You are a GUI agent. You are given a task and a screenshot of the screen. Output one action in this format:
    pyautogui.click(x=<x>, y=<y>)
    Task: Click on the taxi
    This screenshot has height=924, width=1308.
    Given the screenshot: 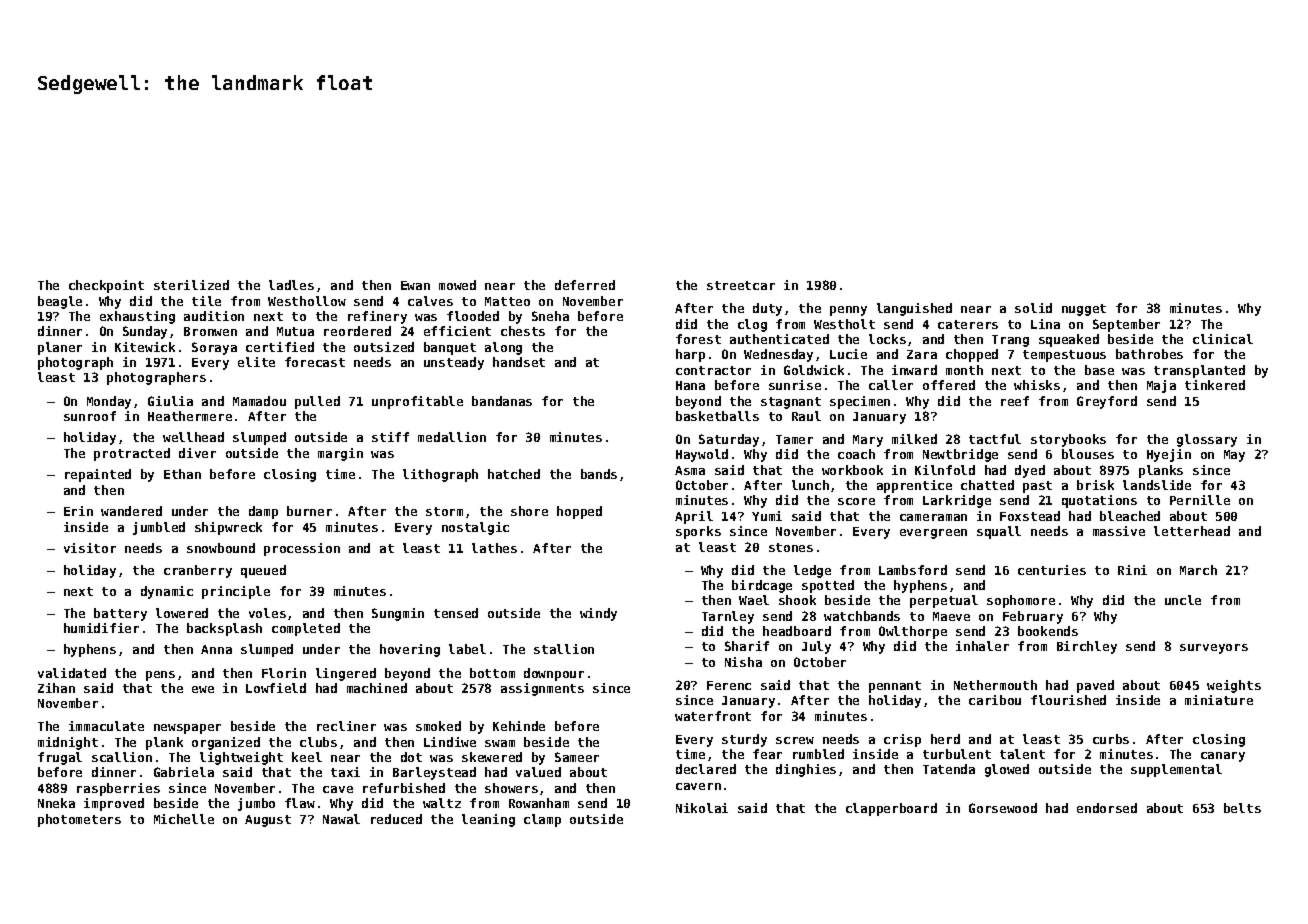 What is the action you would take?
    pyautogui.click(x=345, y=772)
